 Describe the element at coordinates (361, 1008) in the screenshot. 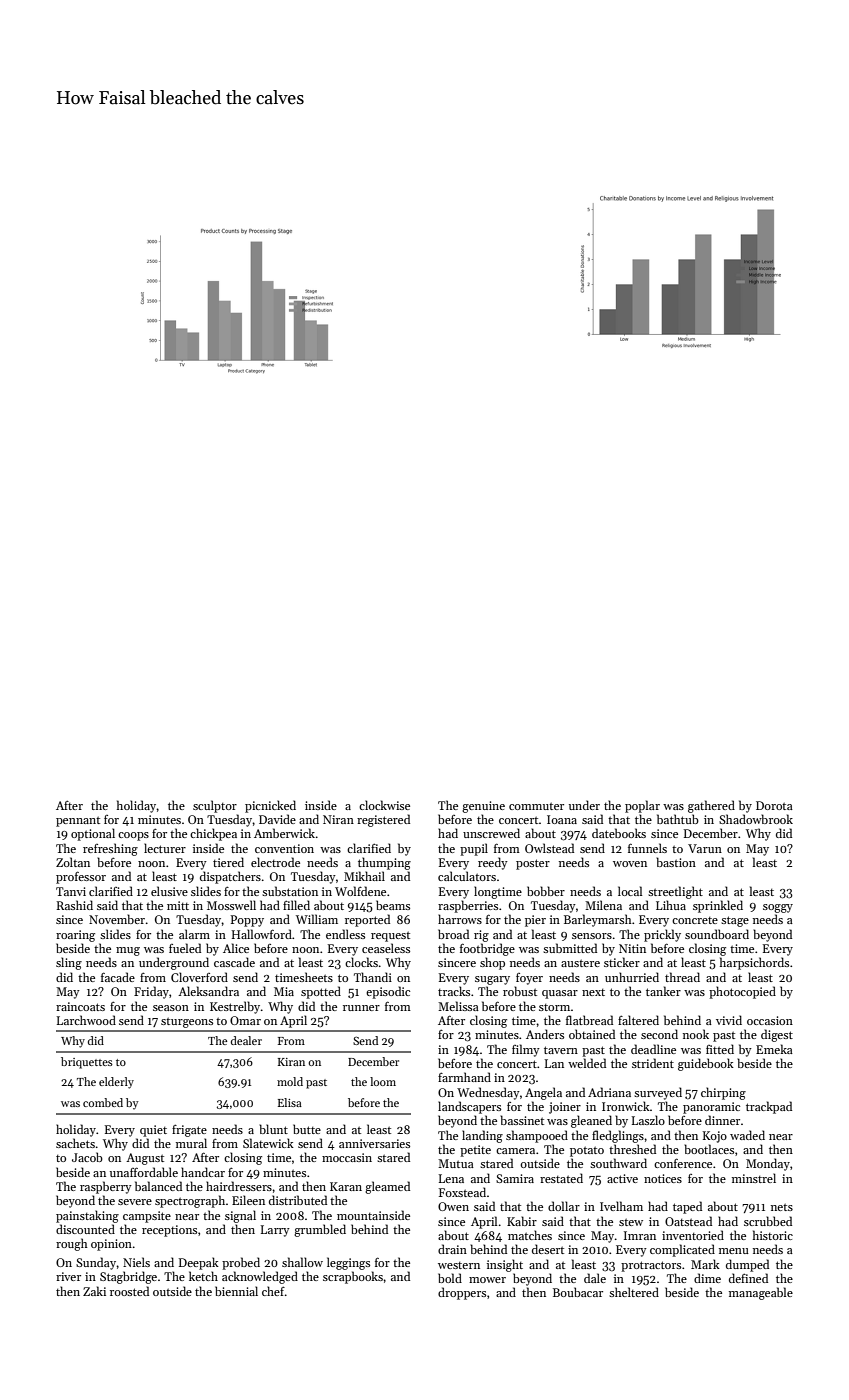

I see `runner` at that location.
